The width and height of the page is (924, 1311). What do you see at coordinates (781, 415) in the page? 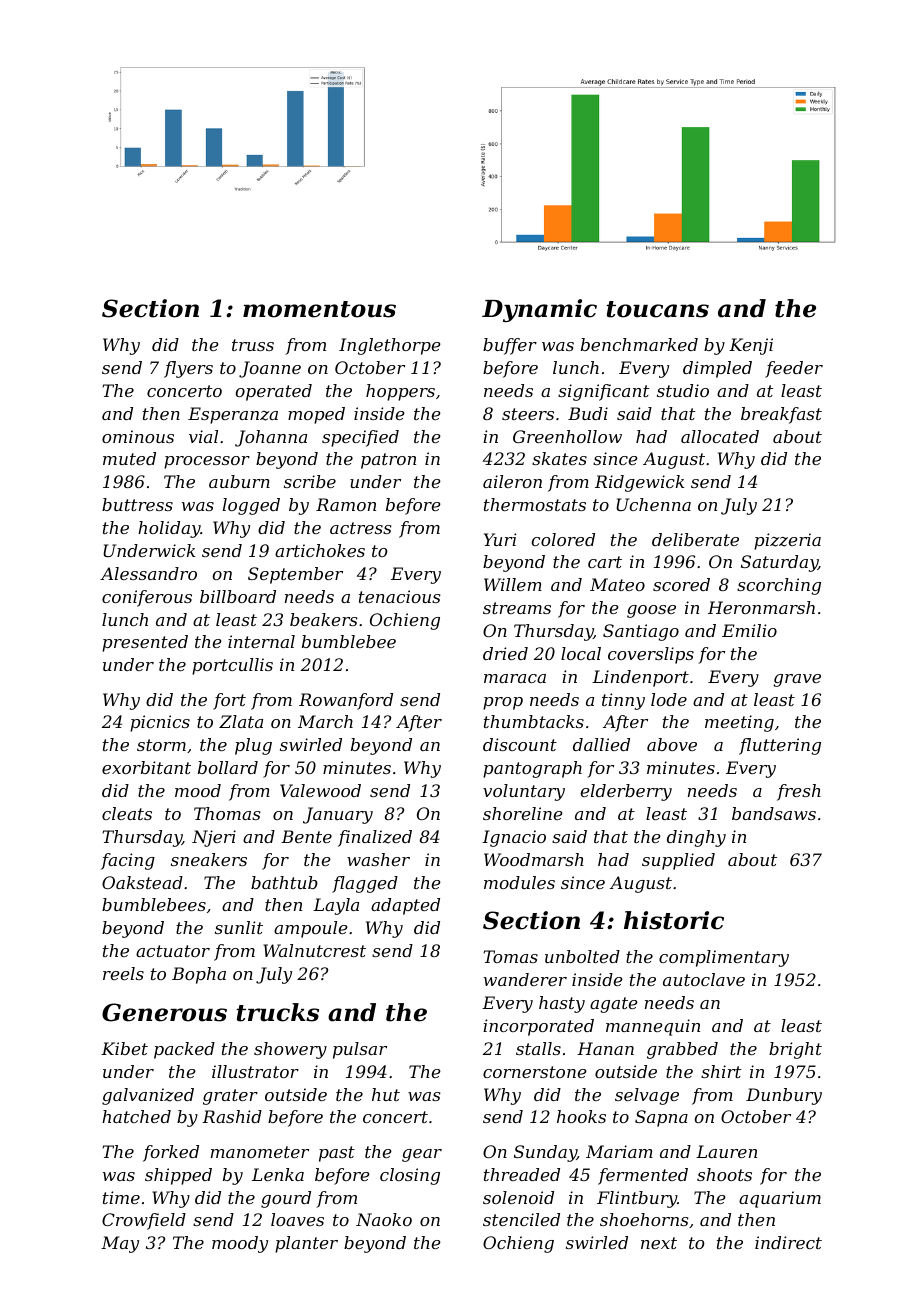
I see `breakfast` at bounding box center [781, 415].
